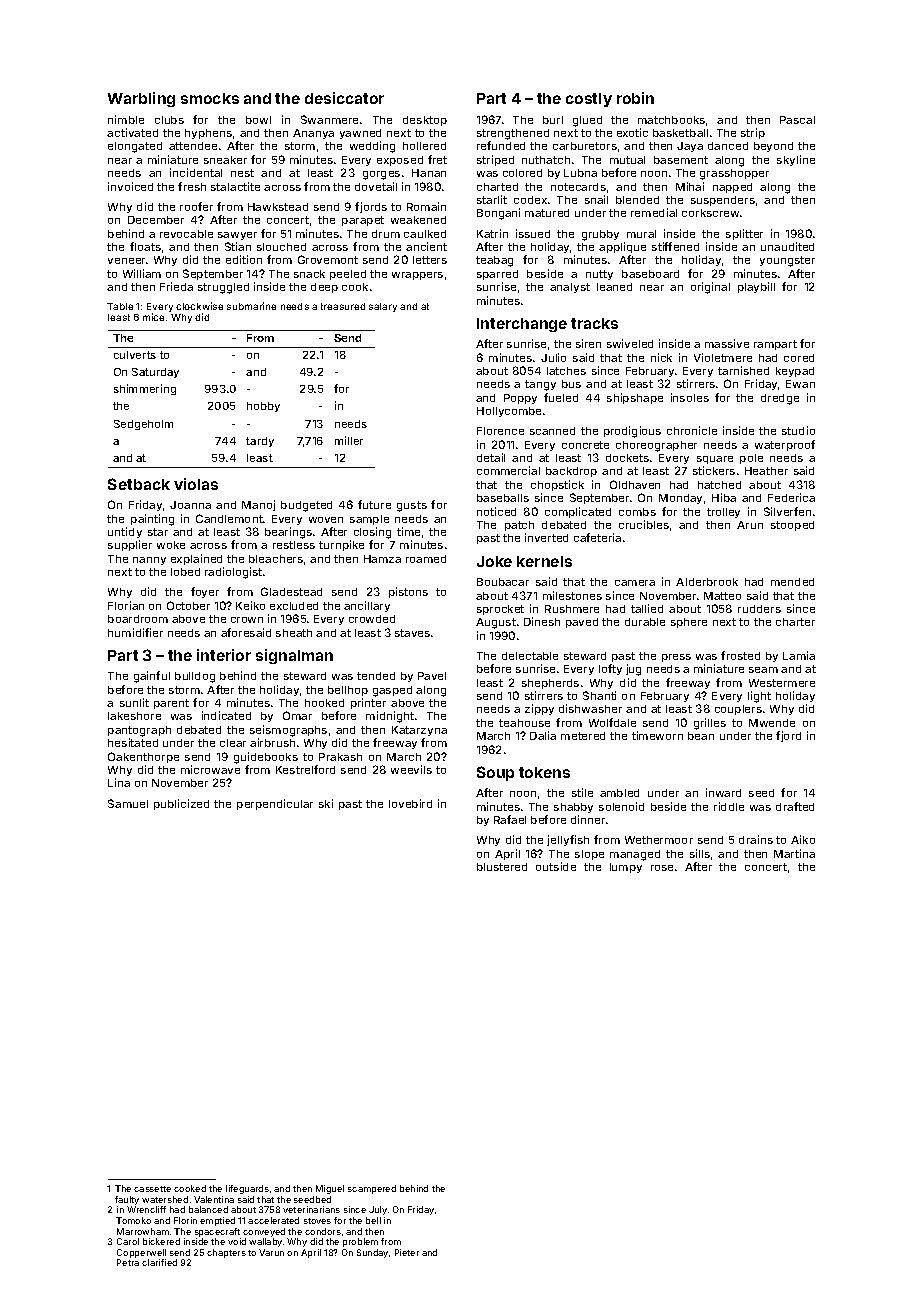 This document has height=1308, width=924. I want to click on bowl, so click(258, 120).
